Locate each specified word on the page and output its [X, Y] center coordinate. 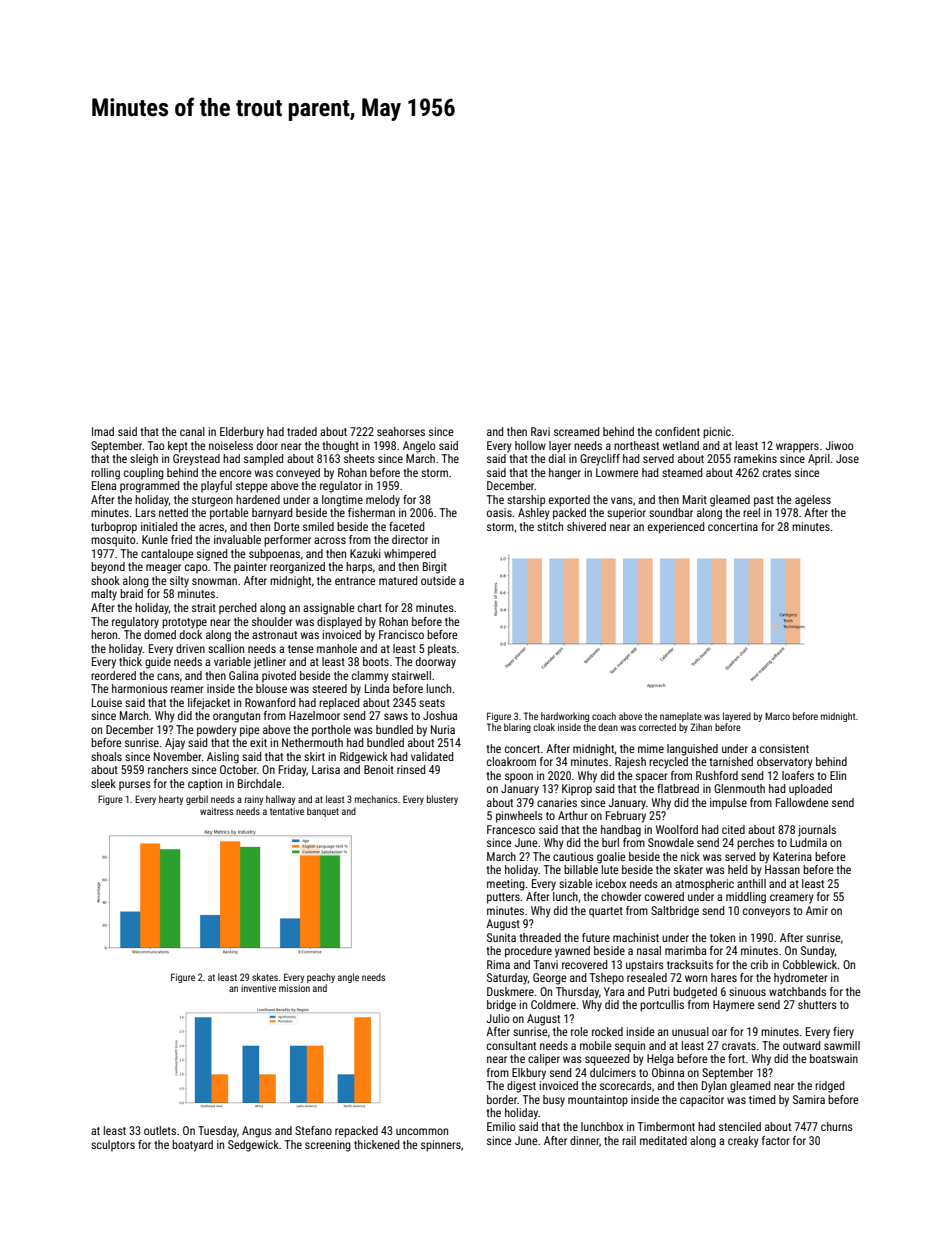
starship [526, 501]
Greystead [196, 460]
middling [746, 898]
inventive [258, 988]
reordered [113, 675]
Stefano [313, 1130]
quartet [606, 912]
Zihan [701, 727]
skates [265, 977]
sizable [576, 883]
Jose [847, 458]
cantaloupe [167, 555]
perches [755, 844]
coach [604, 716]
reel [751, 512]
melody [383, 501]
